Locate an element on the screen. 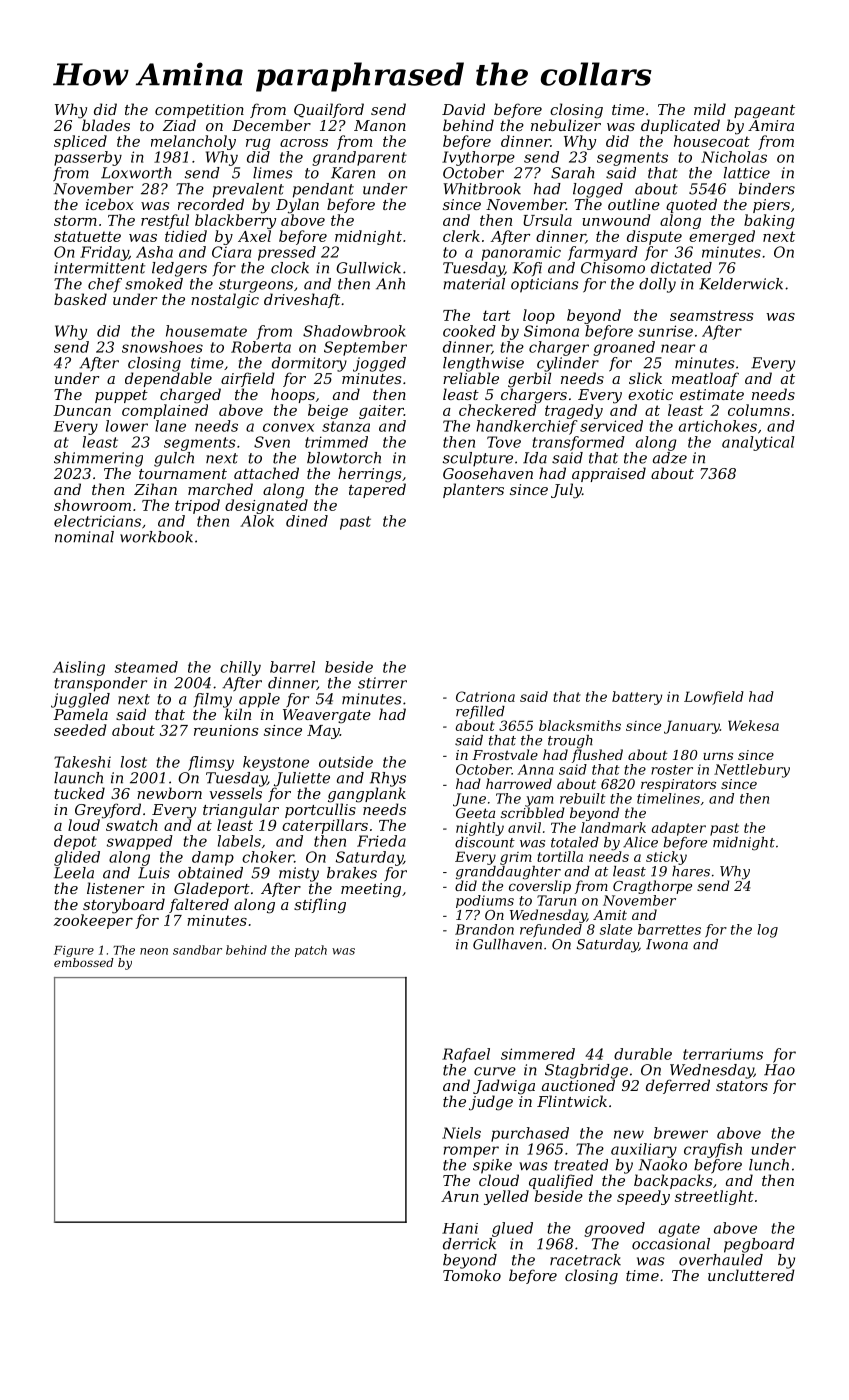 The image size is (849, 1400). melancholy is located at coordinates (193, 142).
